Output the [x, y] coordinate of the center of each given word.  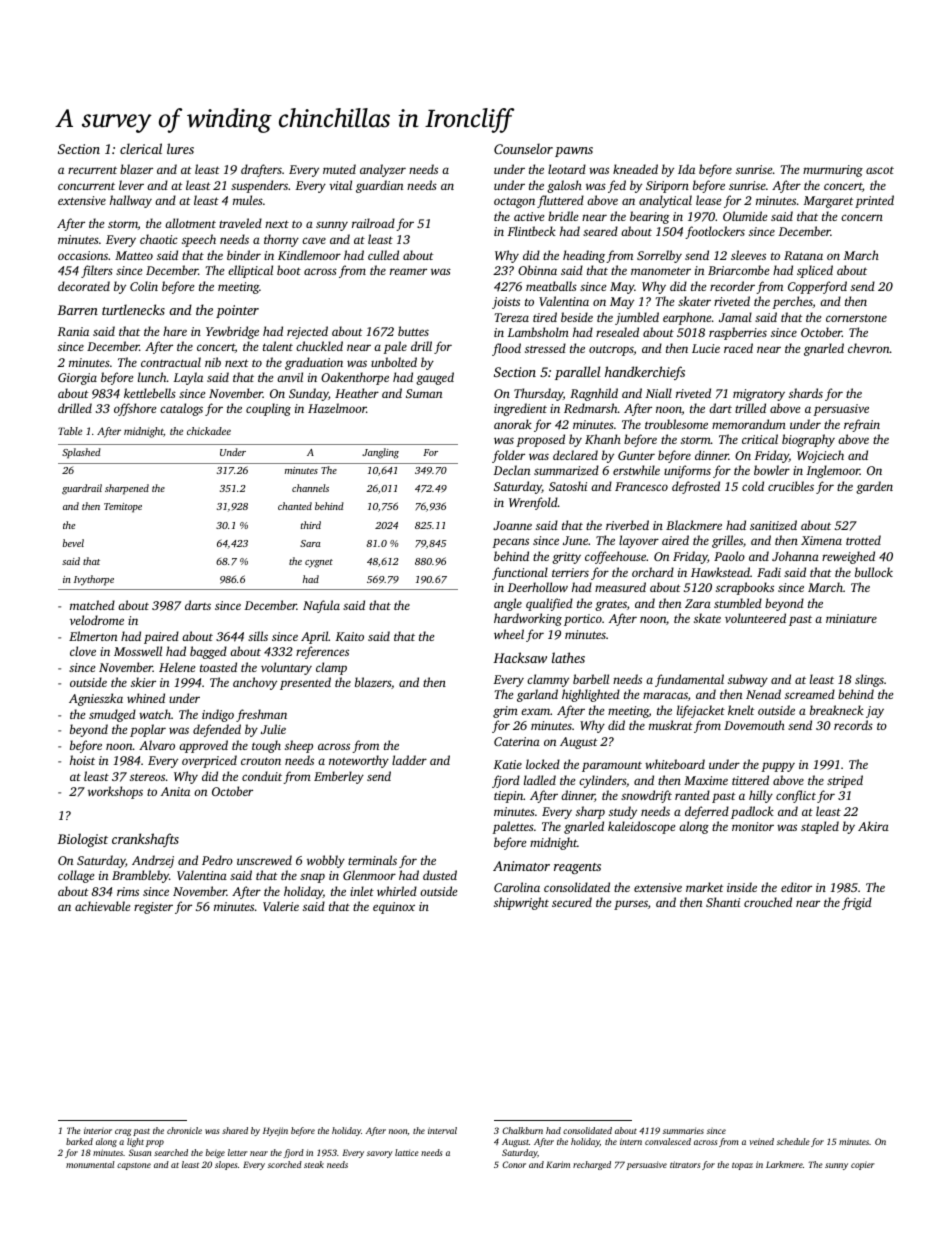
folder [508, 456]
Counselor [523, 148]
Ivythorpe [94, 580]
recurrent [92, 170]
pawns [574, 152]
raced [738, 348]
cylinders [602, 781]
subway [748, 680]
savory [380, 1154]
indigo [218, 715]
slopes [226, 1165]
